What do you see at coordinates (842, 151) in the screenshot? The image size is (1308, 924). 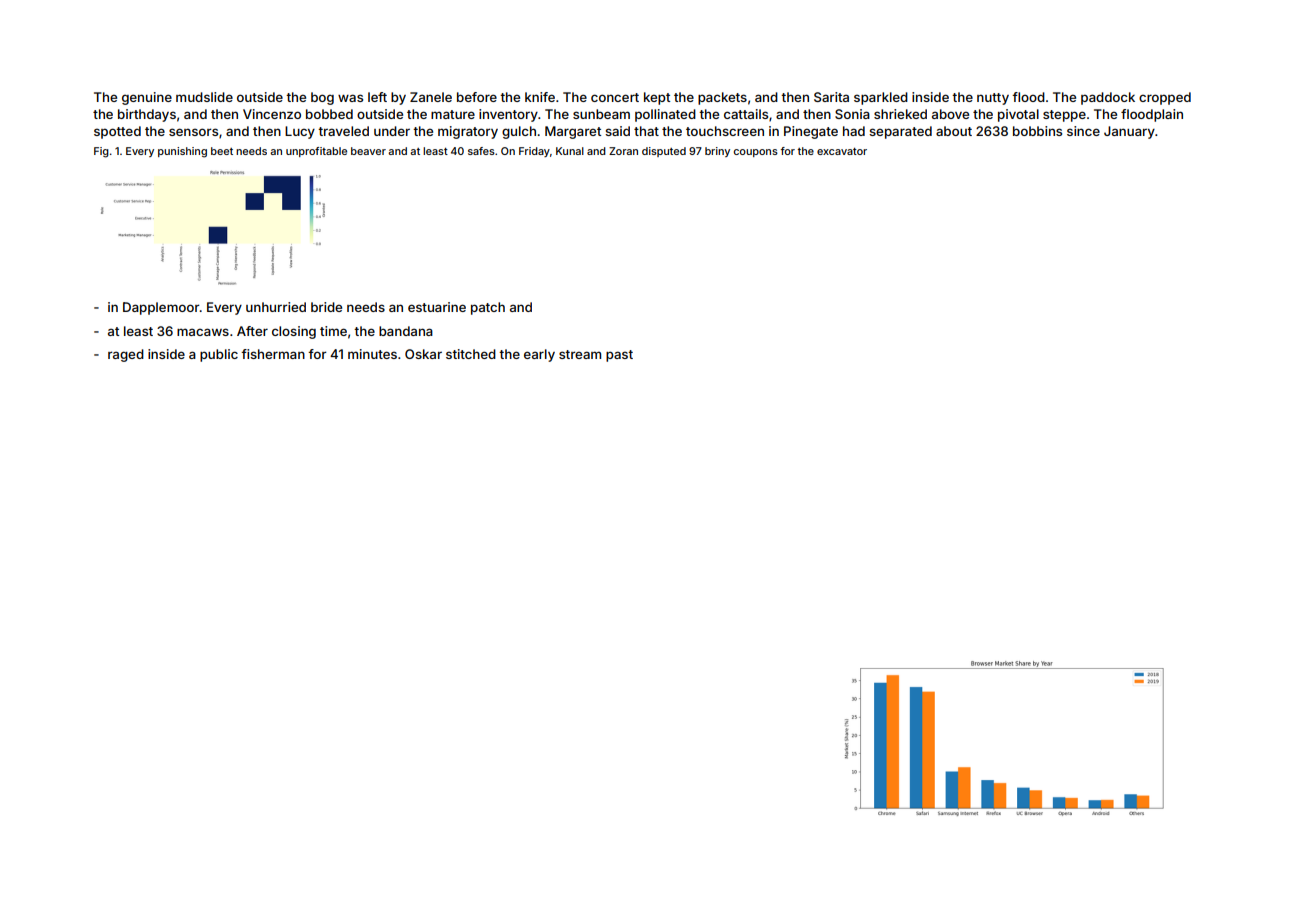 I see `excavator` at bounding box center [842, 151].
